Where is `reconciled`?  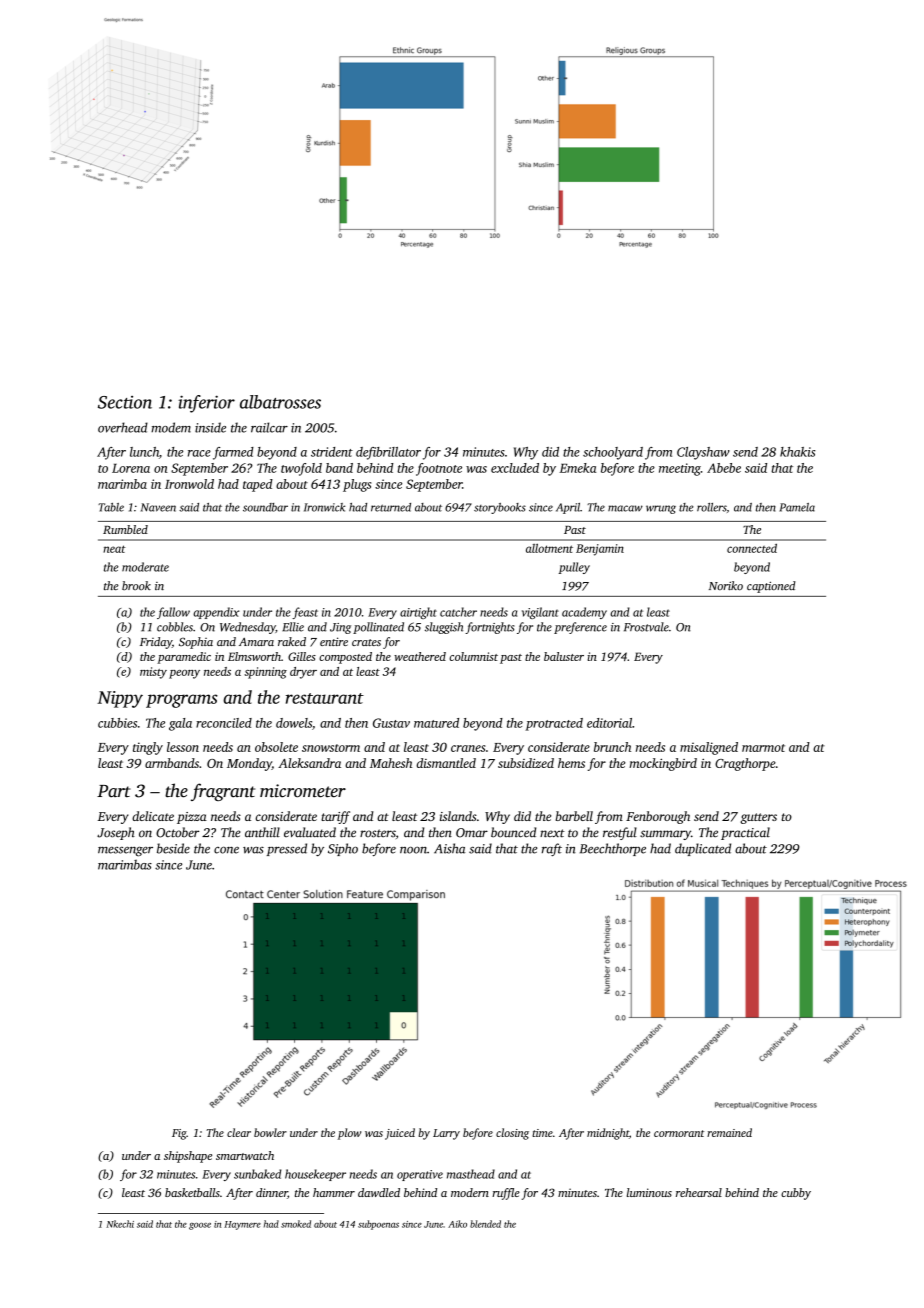 reconciled is located at coordinates (224, 723).
